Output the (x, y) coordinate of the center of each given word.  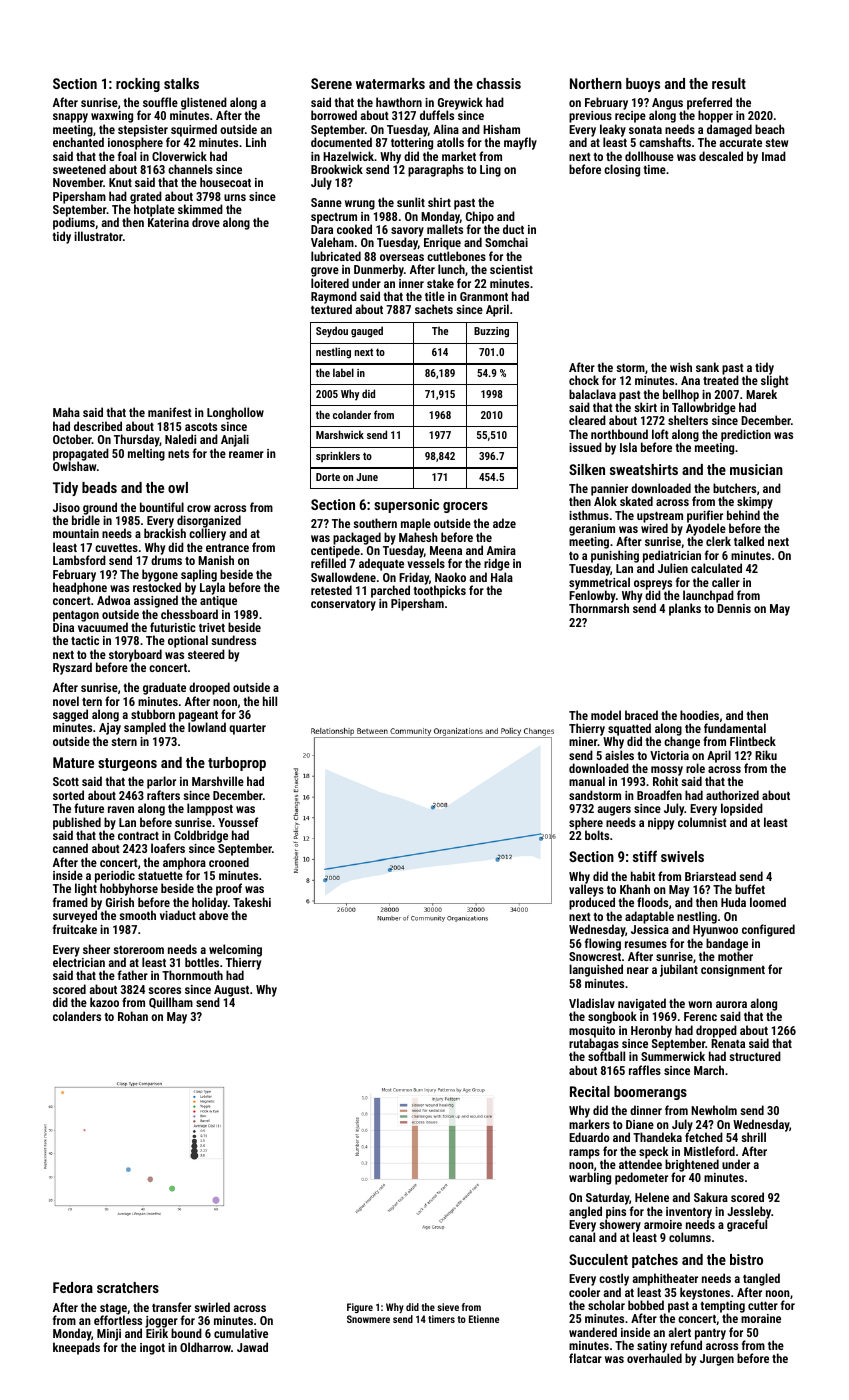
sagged (70, 715)
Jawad (252, 1347)
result (729, 83)
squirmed (194, 130)
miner (583, 741)
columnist (702, 822)
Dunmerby (379, 270)
